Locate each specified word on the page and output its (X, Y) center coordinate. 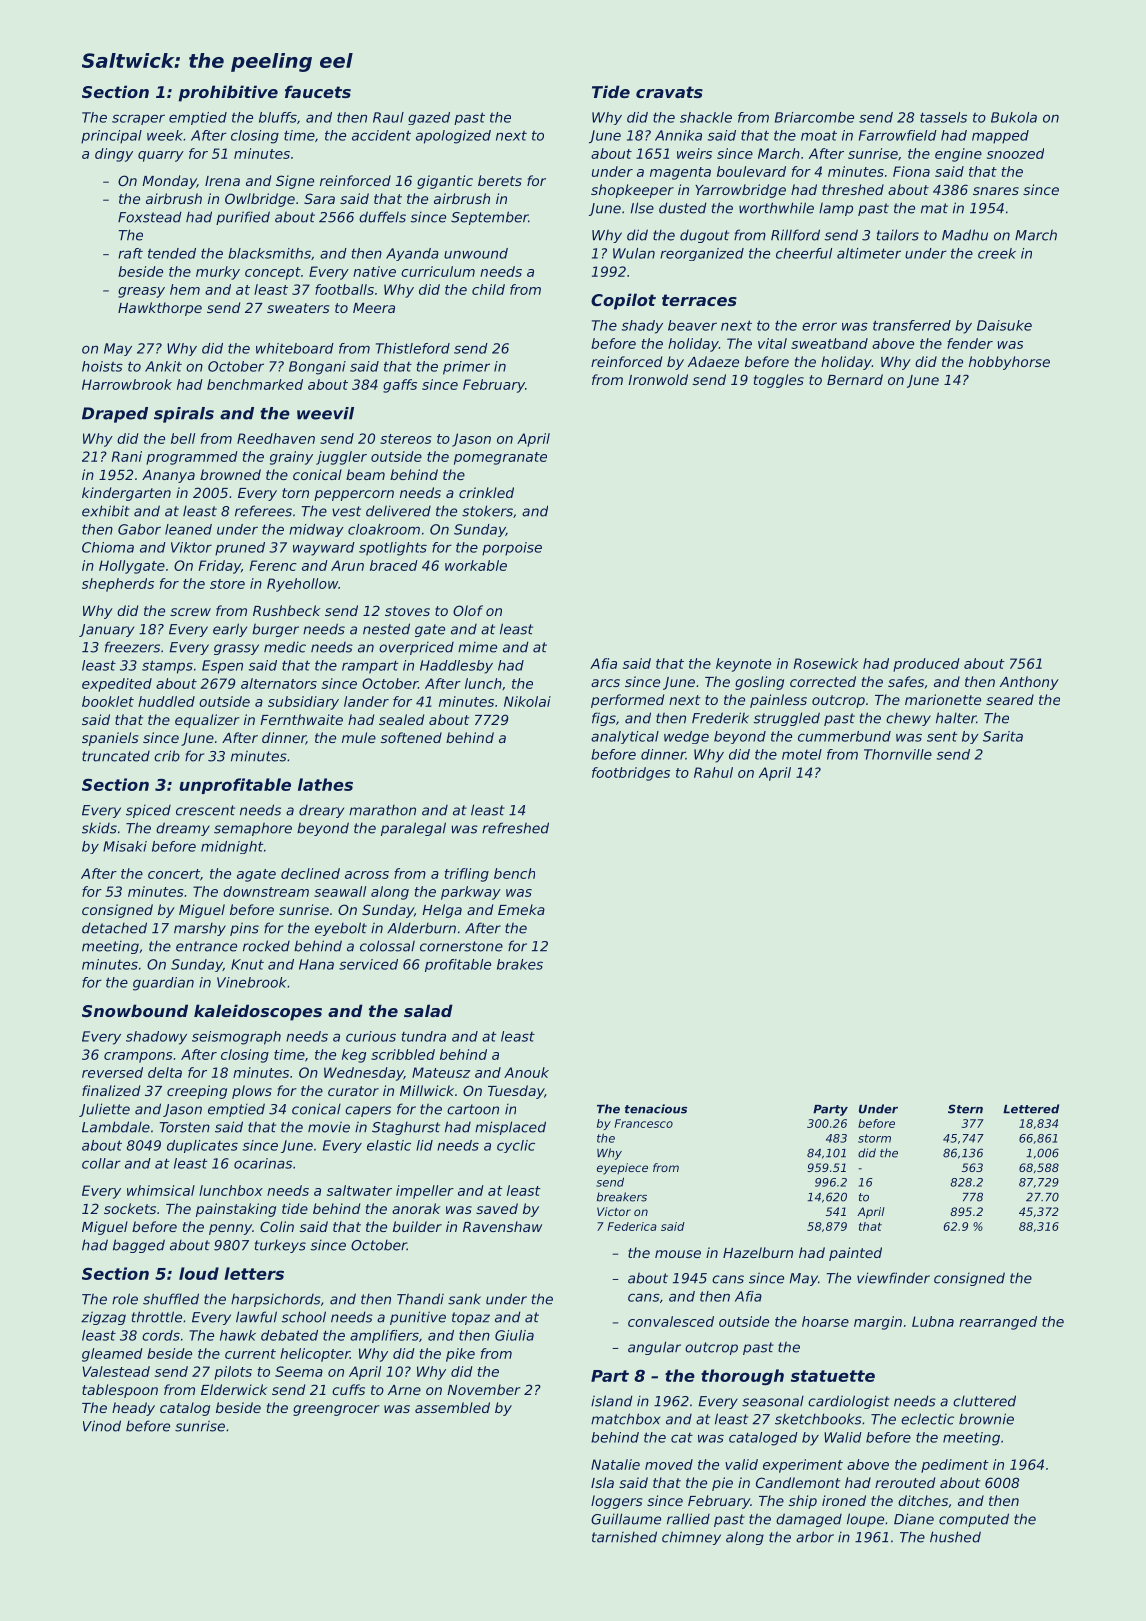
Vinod (102, 1426)
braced (394, 565)
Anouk (526, 1072)
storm (874, 1138)
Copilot (623, 301)
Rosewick (826, 663)
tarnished (624, 1537)
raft (130, 253)
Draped (115, 415)
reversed (112, 1072)
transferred (912, 325)
